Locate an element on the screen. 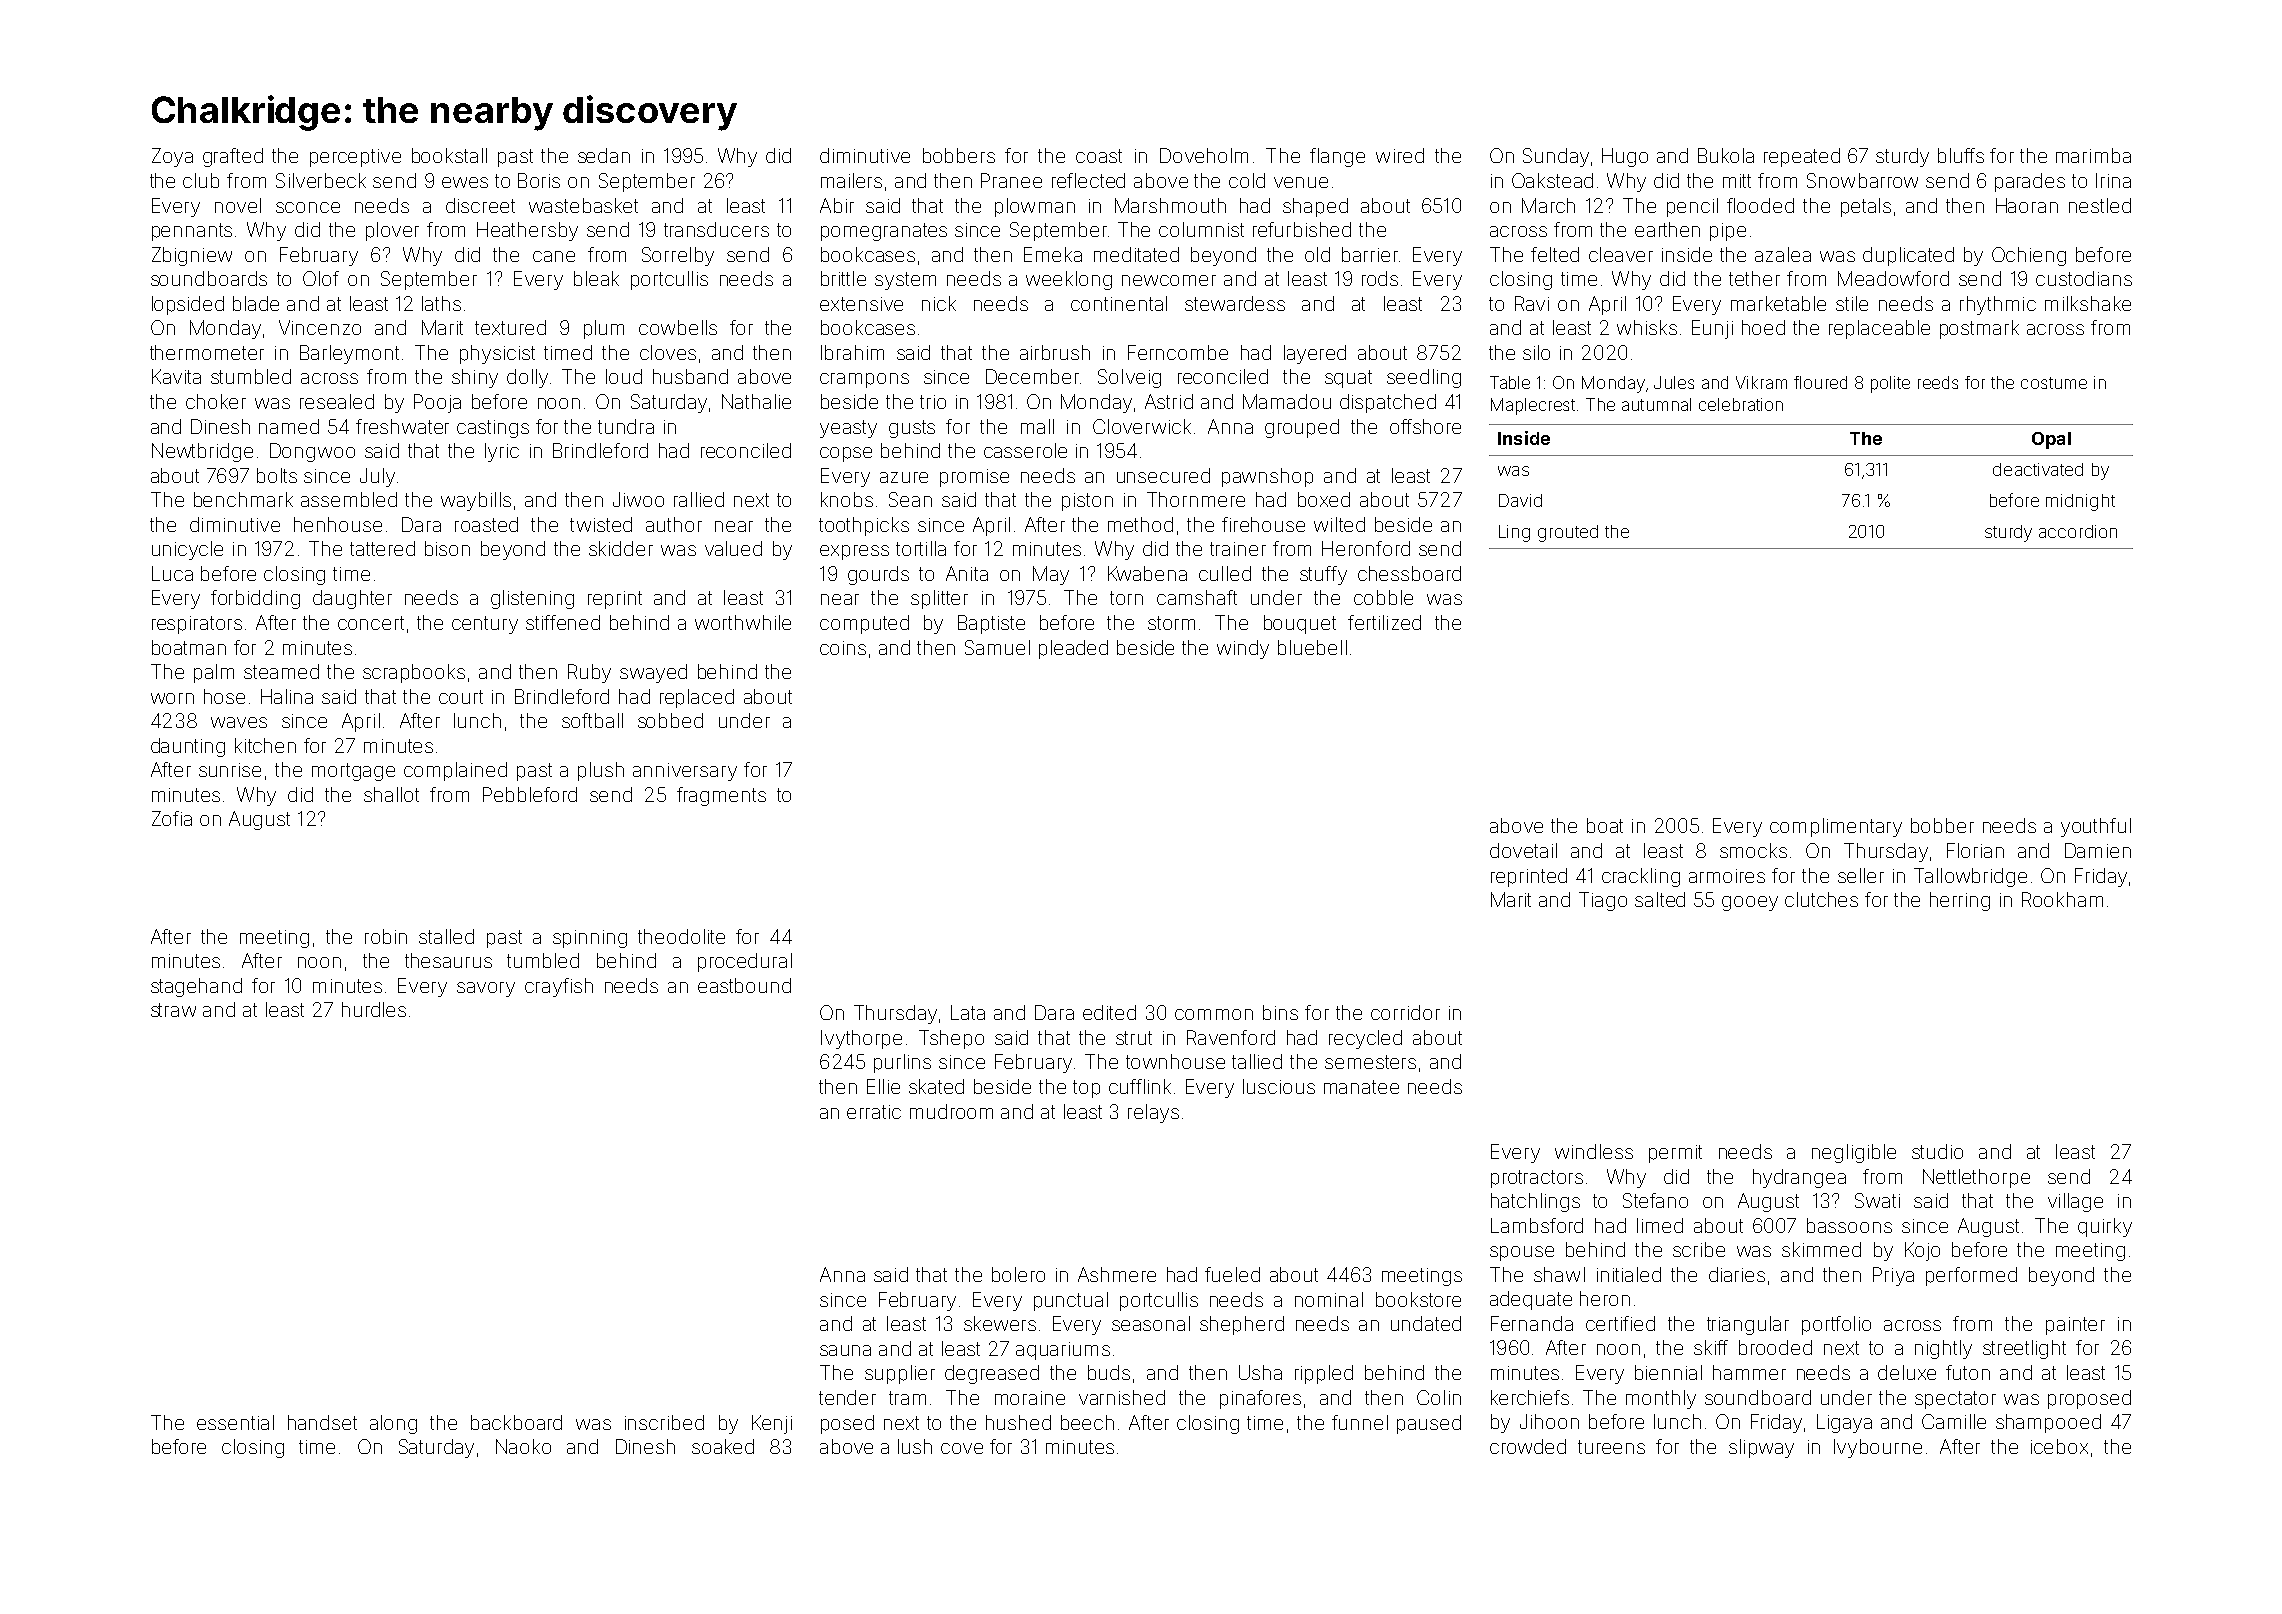 Image resolution: width=2282 pixels, height=1614 pixels. essential is located at coordinates (235, 1422).
